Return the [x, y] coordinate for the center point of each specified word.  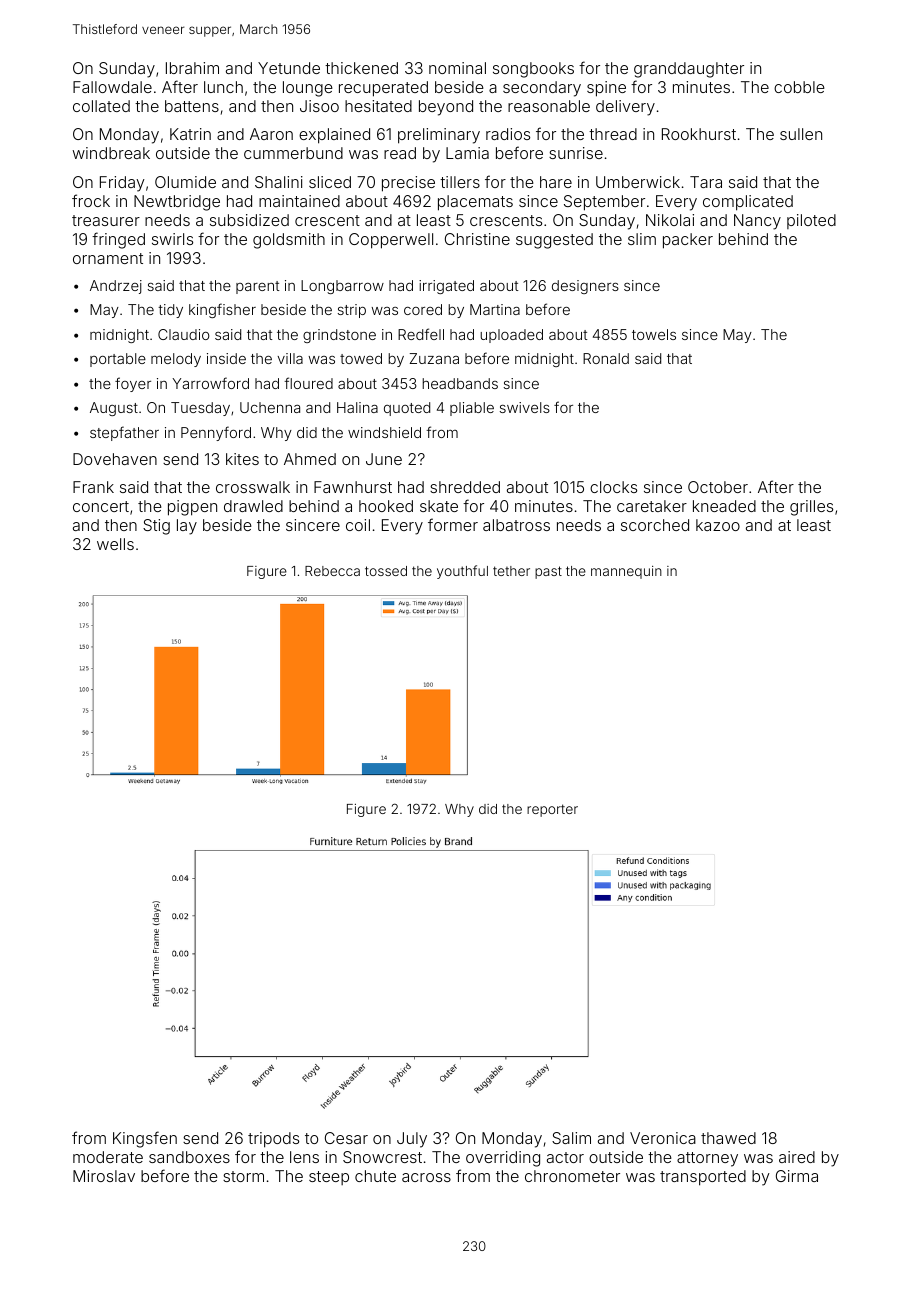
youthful [462, 572]
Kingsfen [145, 1139]
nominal [457, 68]
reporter [552, 810]
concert [101, 506]
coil [358, 525]
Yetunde [289, 68]
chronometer [572, 1176]
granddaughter [689, 70]
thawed [728, 1138]
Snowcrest [382, 1157]
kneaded [724, 506]
